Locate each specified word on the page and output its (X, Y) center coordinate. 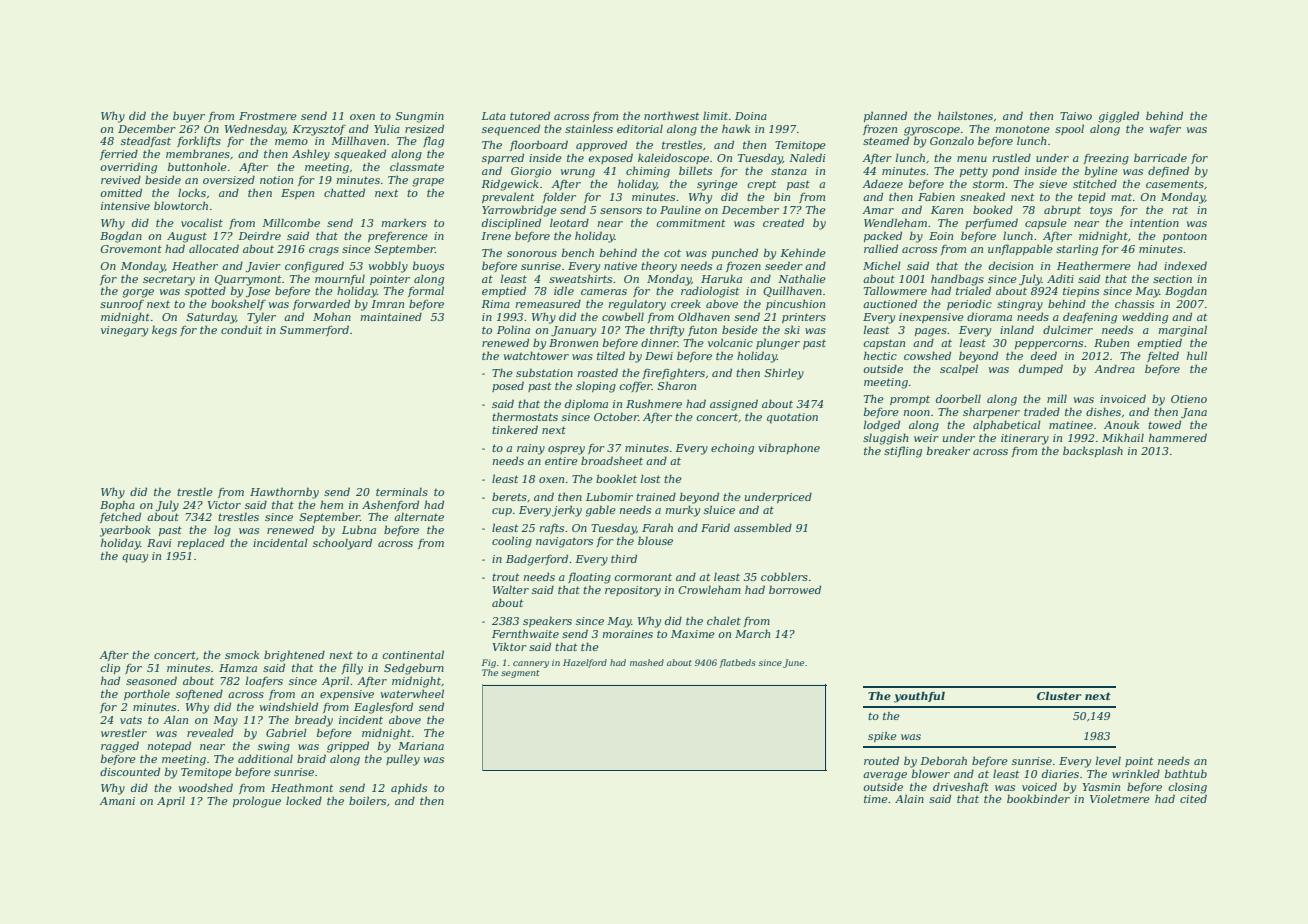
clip (110, 668)
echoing (732, 449)
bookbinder (1038, 798)
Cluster (1059, 696)
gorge (138, 293)
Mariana (421, 746)
